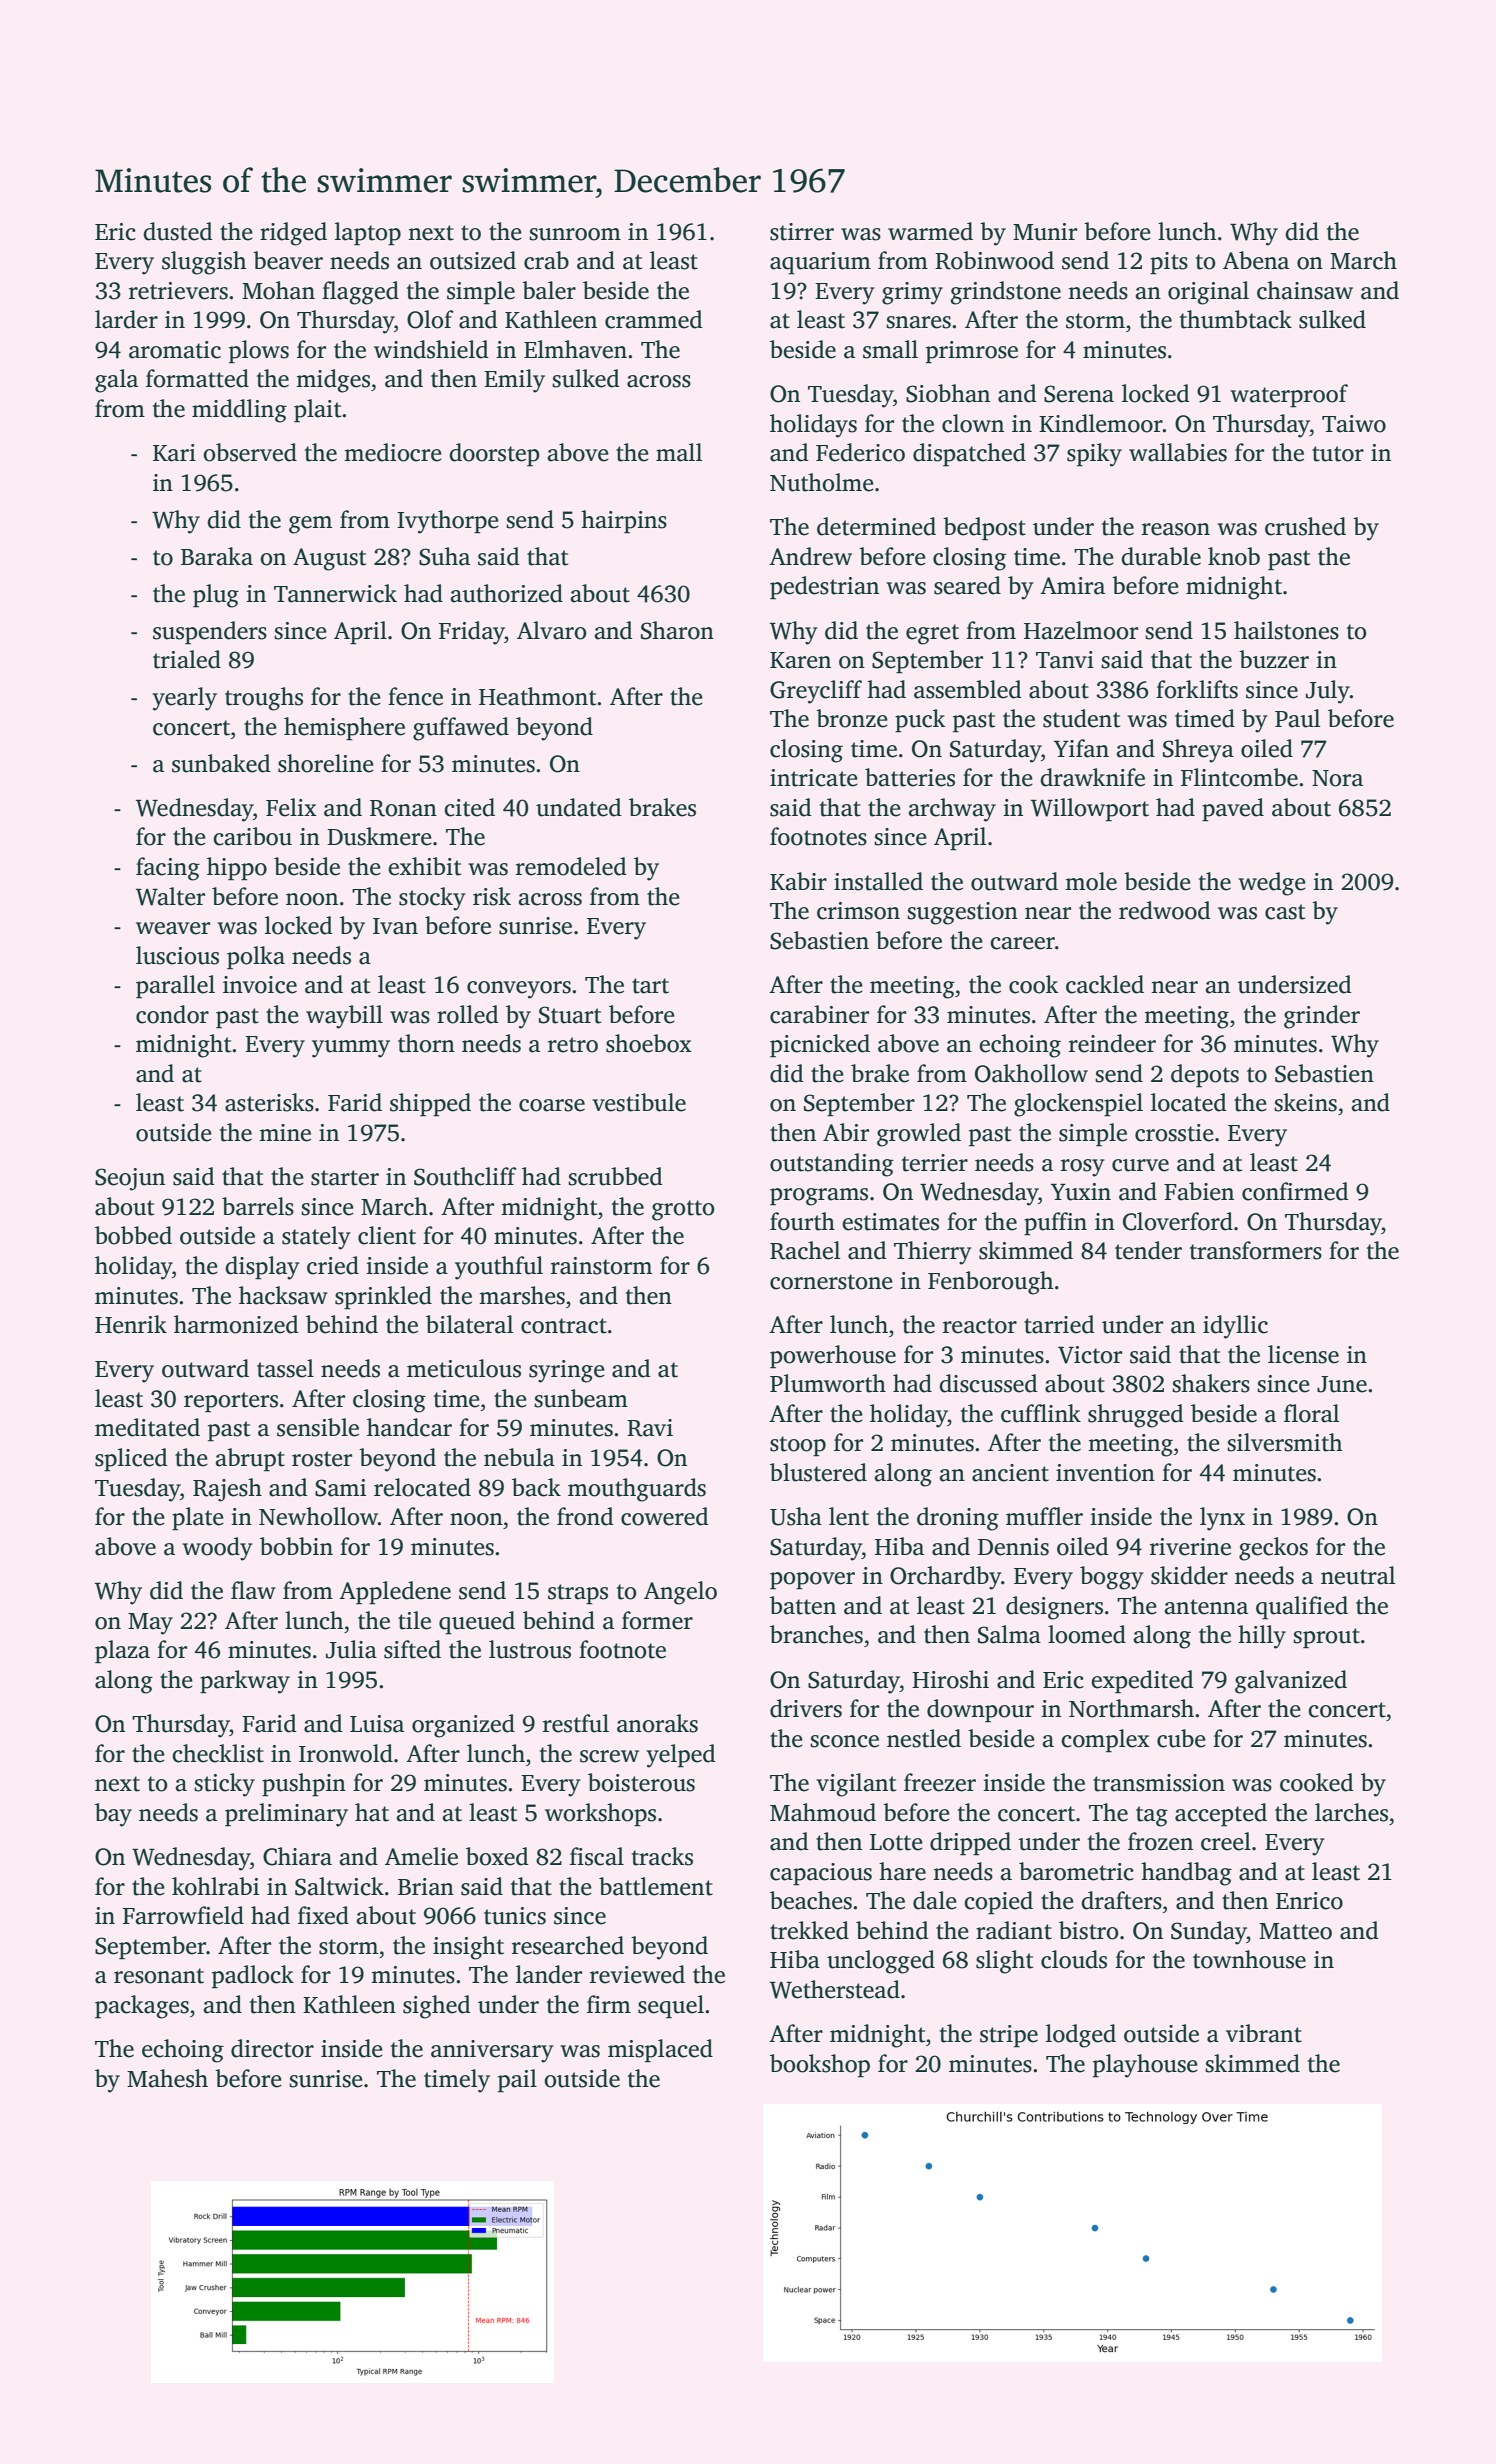 The width and height of the screenshot is (1496, 2464). What do you see at coordinates (264, 699) in the screenshot?
I see `troughs` at bounding box center [264, 699].
